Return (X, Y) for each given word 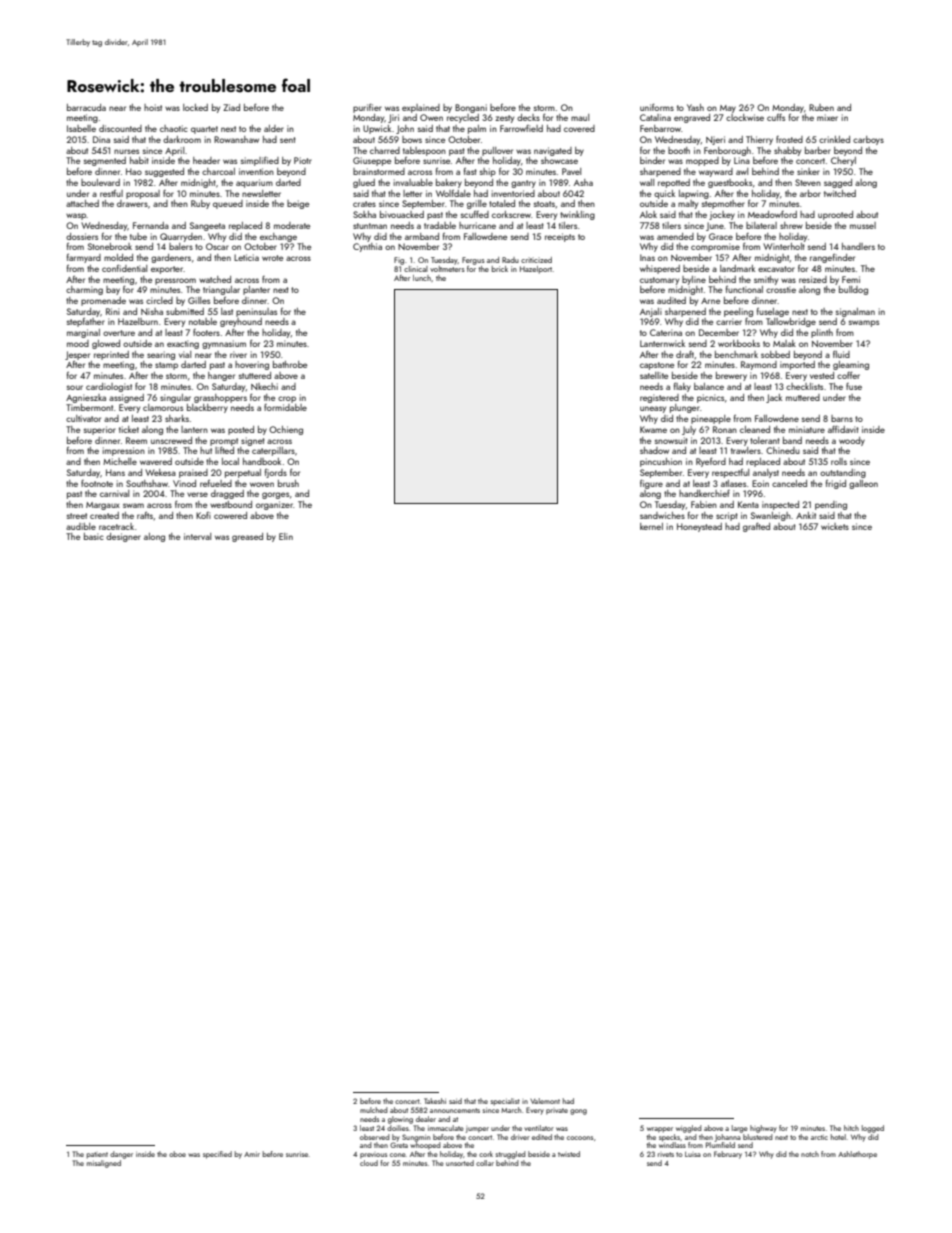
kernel (651, 526)
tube (138, 236)
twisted (569, 1154)
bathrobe (290, 364)
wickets (835, 526)
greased (247, 537)
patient (97, 1155)
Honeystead (699, 527)
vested (822, 375)
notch (810, 1154)
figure (651, 484)
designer (123, 537)
